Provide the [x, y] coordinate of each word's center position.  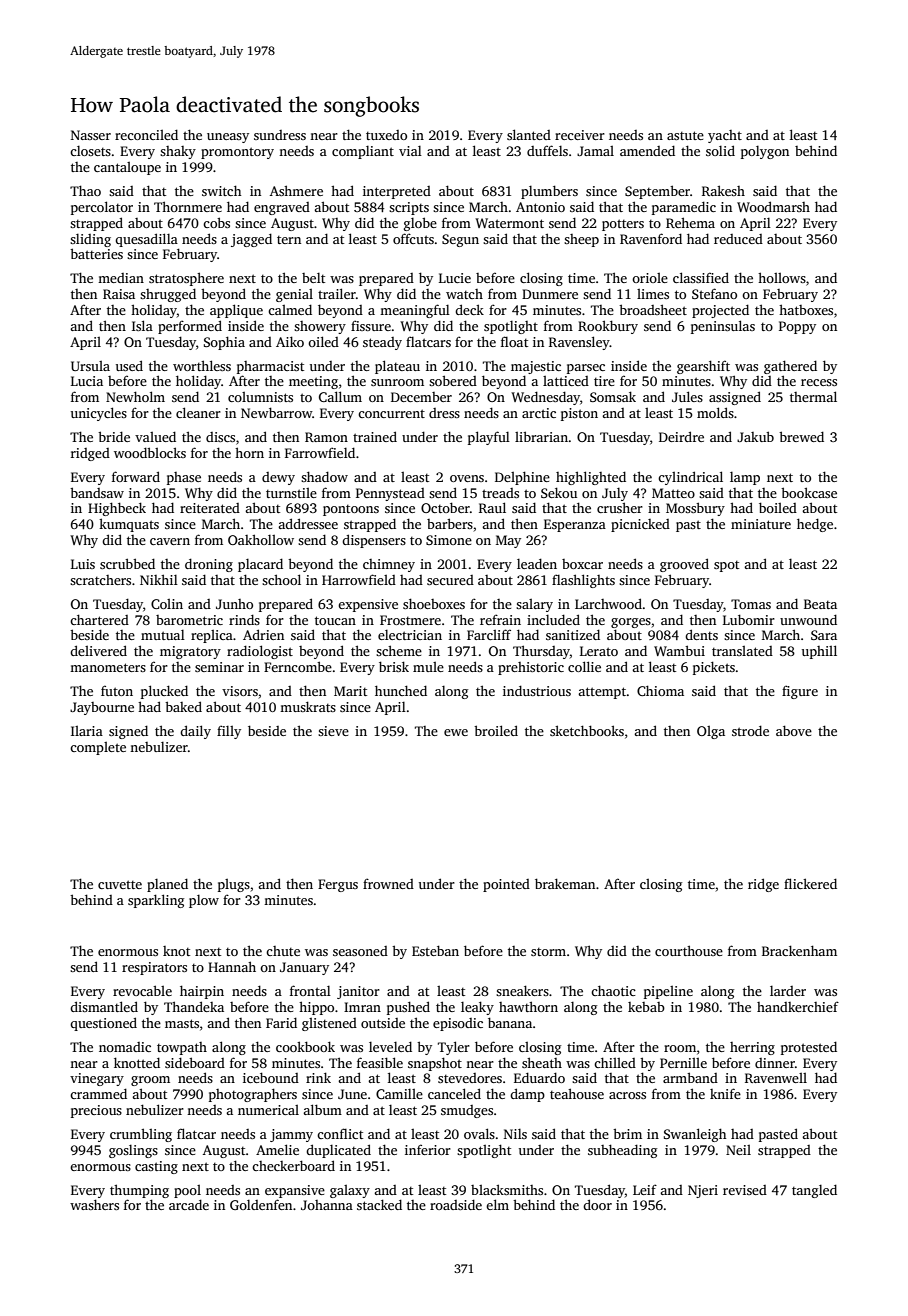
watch [464, 294]
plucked [164, 692]
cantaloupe [127, 168]
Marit [350, 691]
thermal [813, 396]
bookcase [809, 492]
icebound [271, 1077]
